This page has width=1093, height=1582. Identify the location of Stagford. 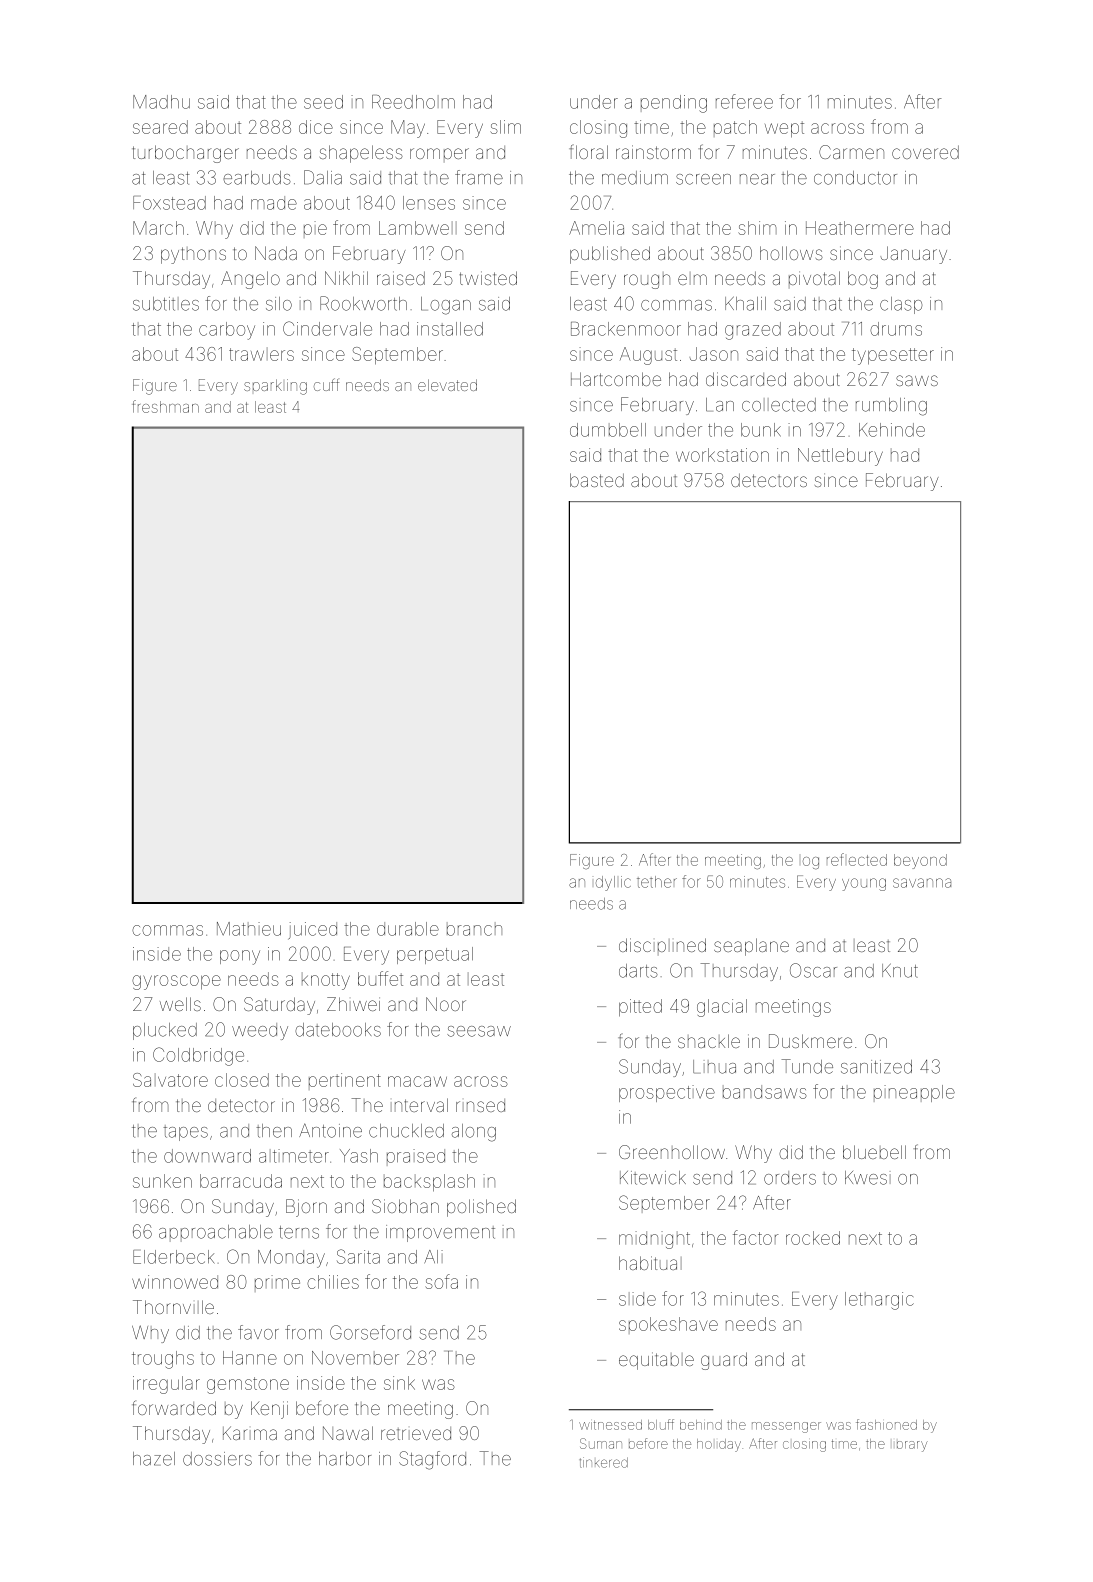
(432, 1460).
